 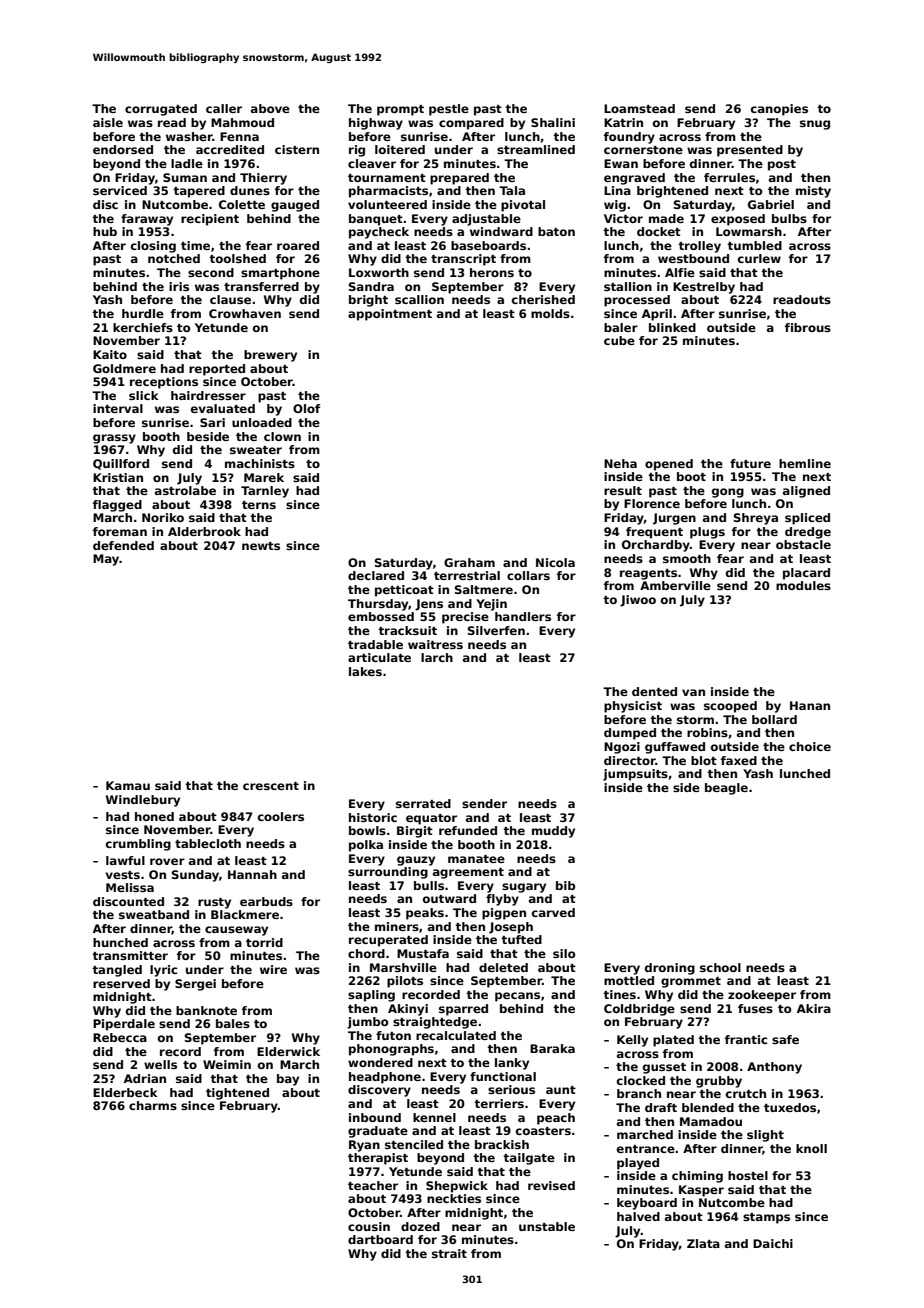 I want to click on fibrous, so click(x=808, y=327).
